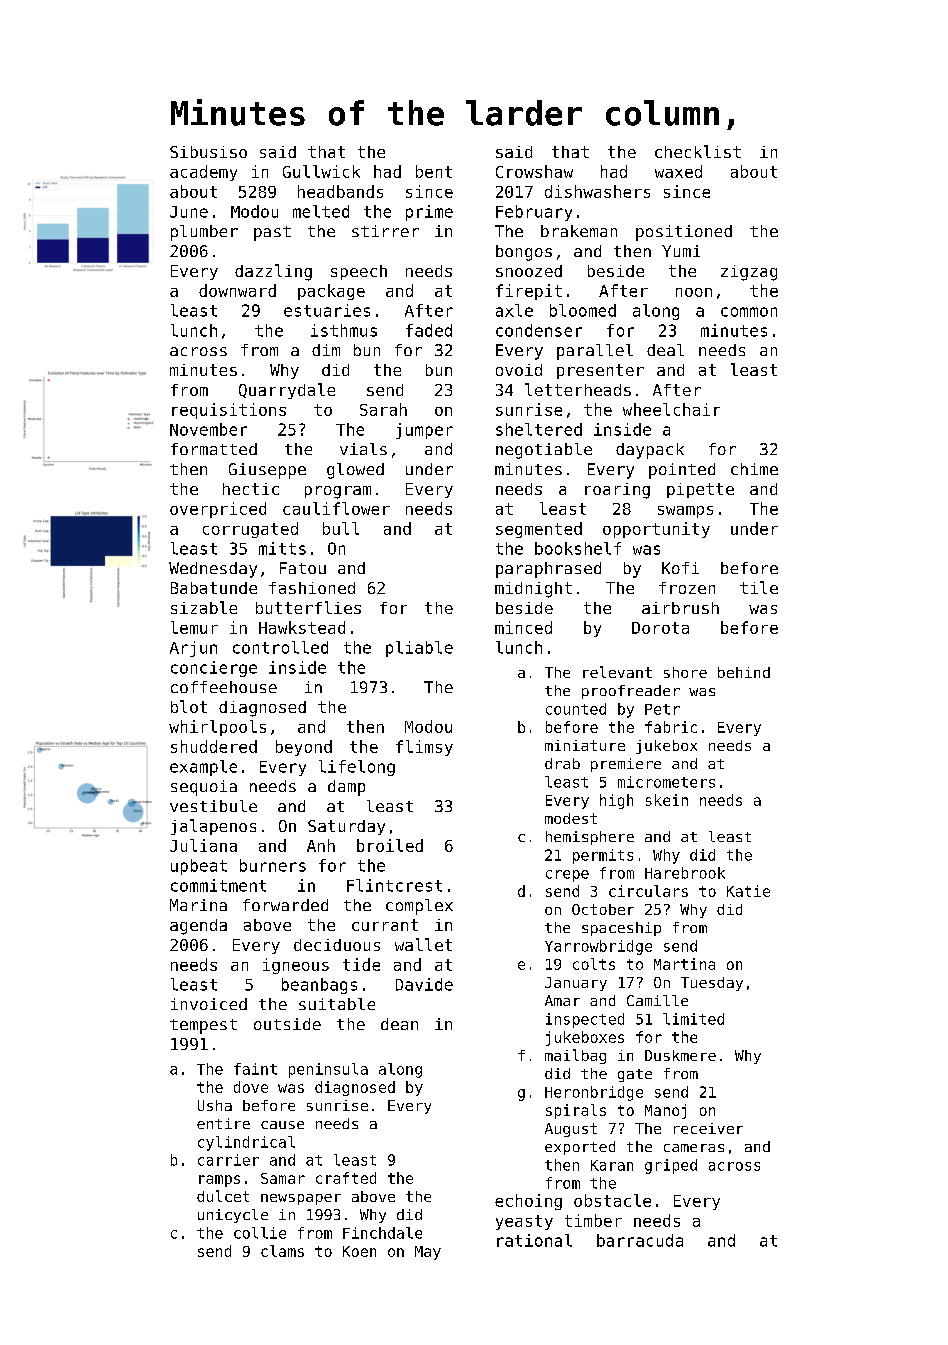 The image size is (948, 1345). I want to click on counted, so click(576, 709).
